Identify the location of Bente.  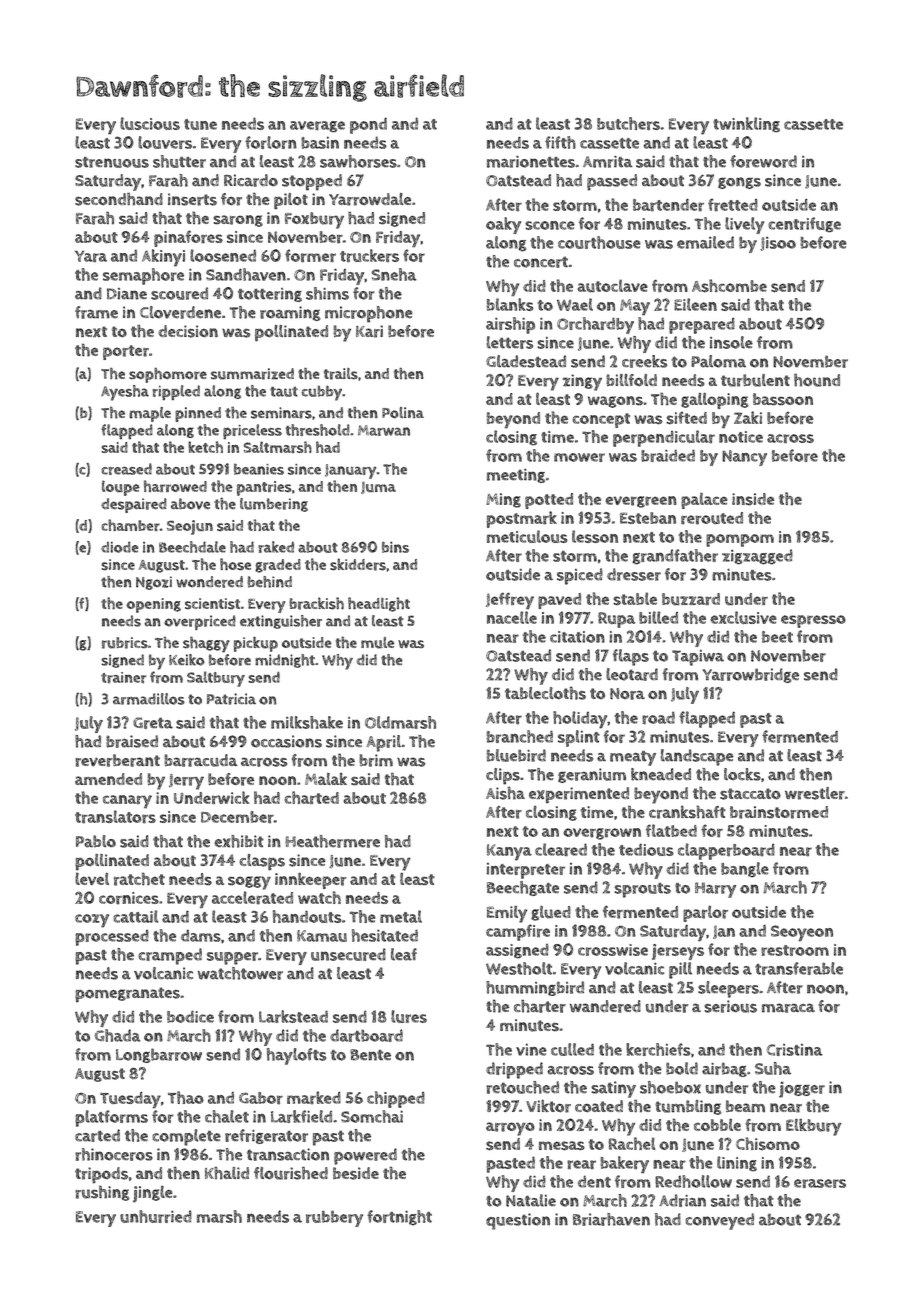
(370, 1055).
